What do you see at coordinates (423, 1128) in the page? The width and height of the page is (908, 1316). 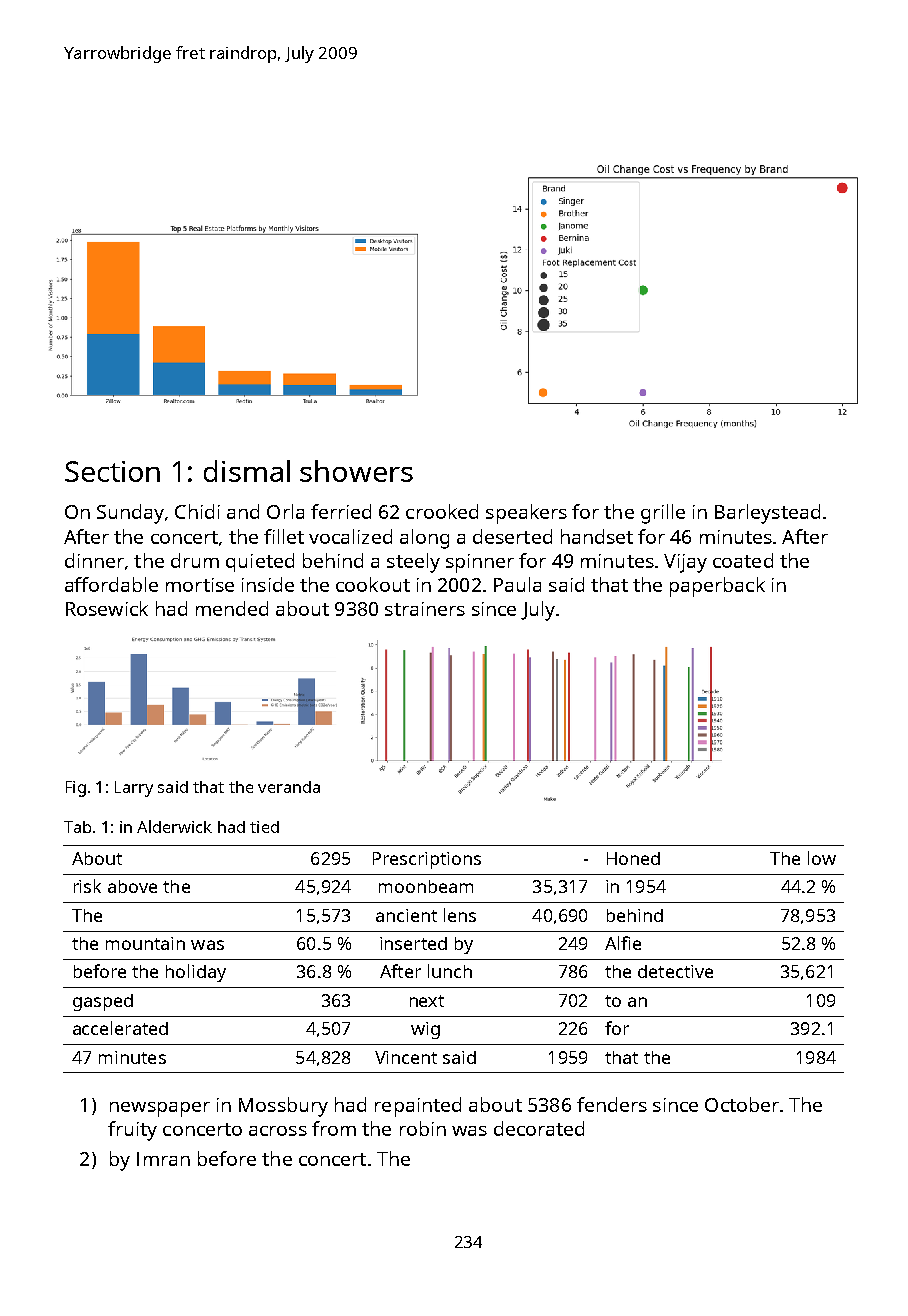 I see `robin` at bounding box center [423, 1128].
